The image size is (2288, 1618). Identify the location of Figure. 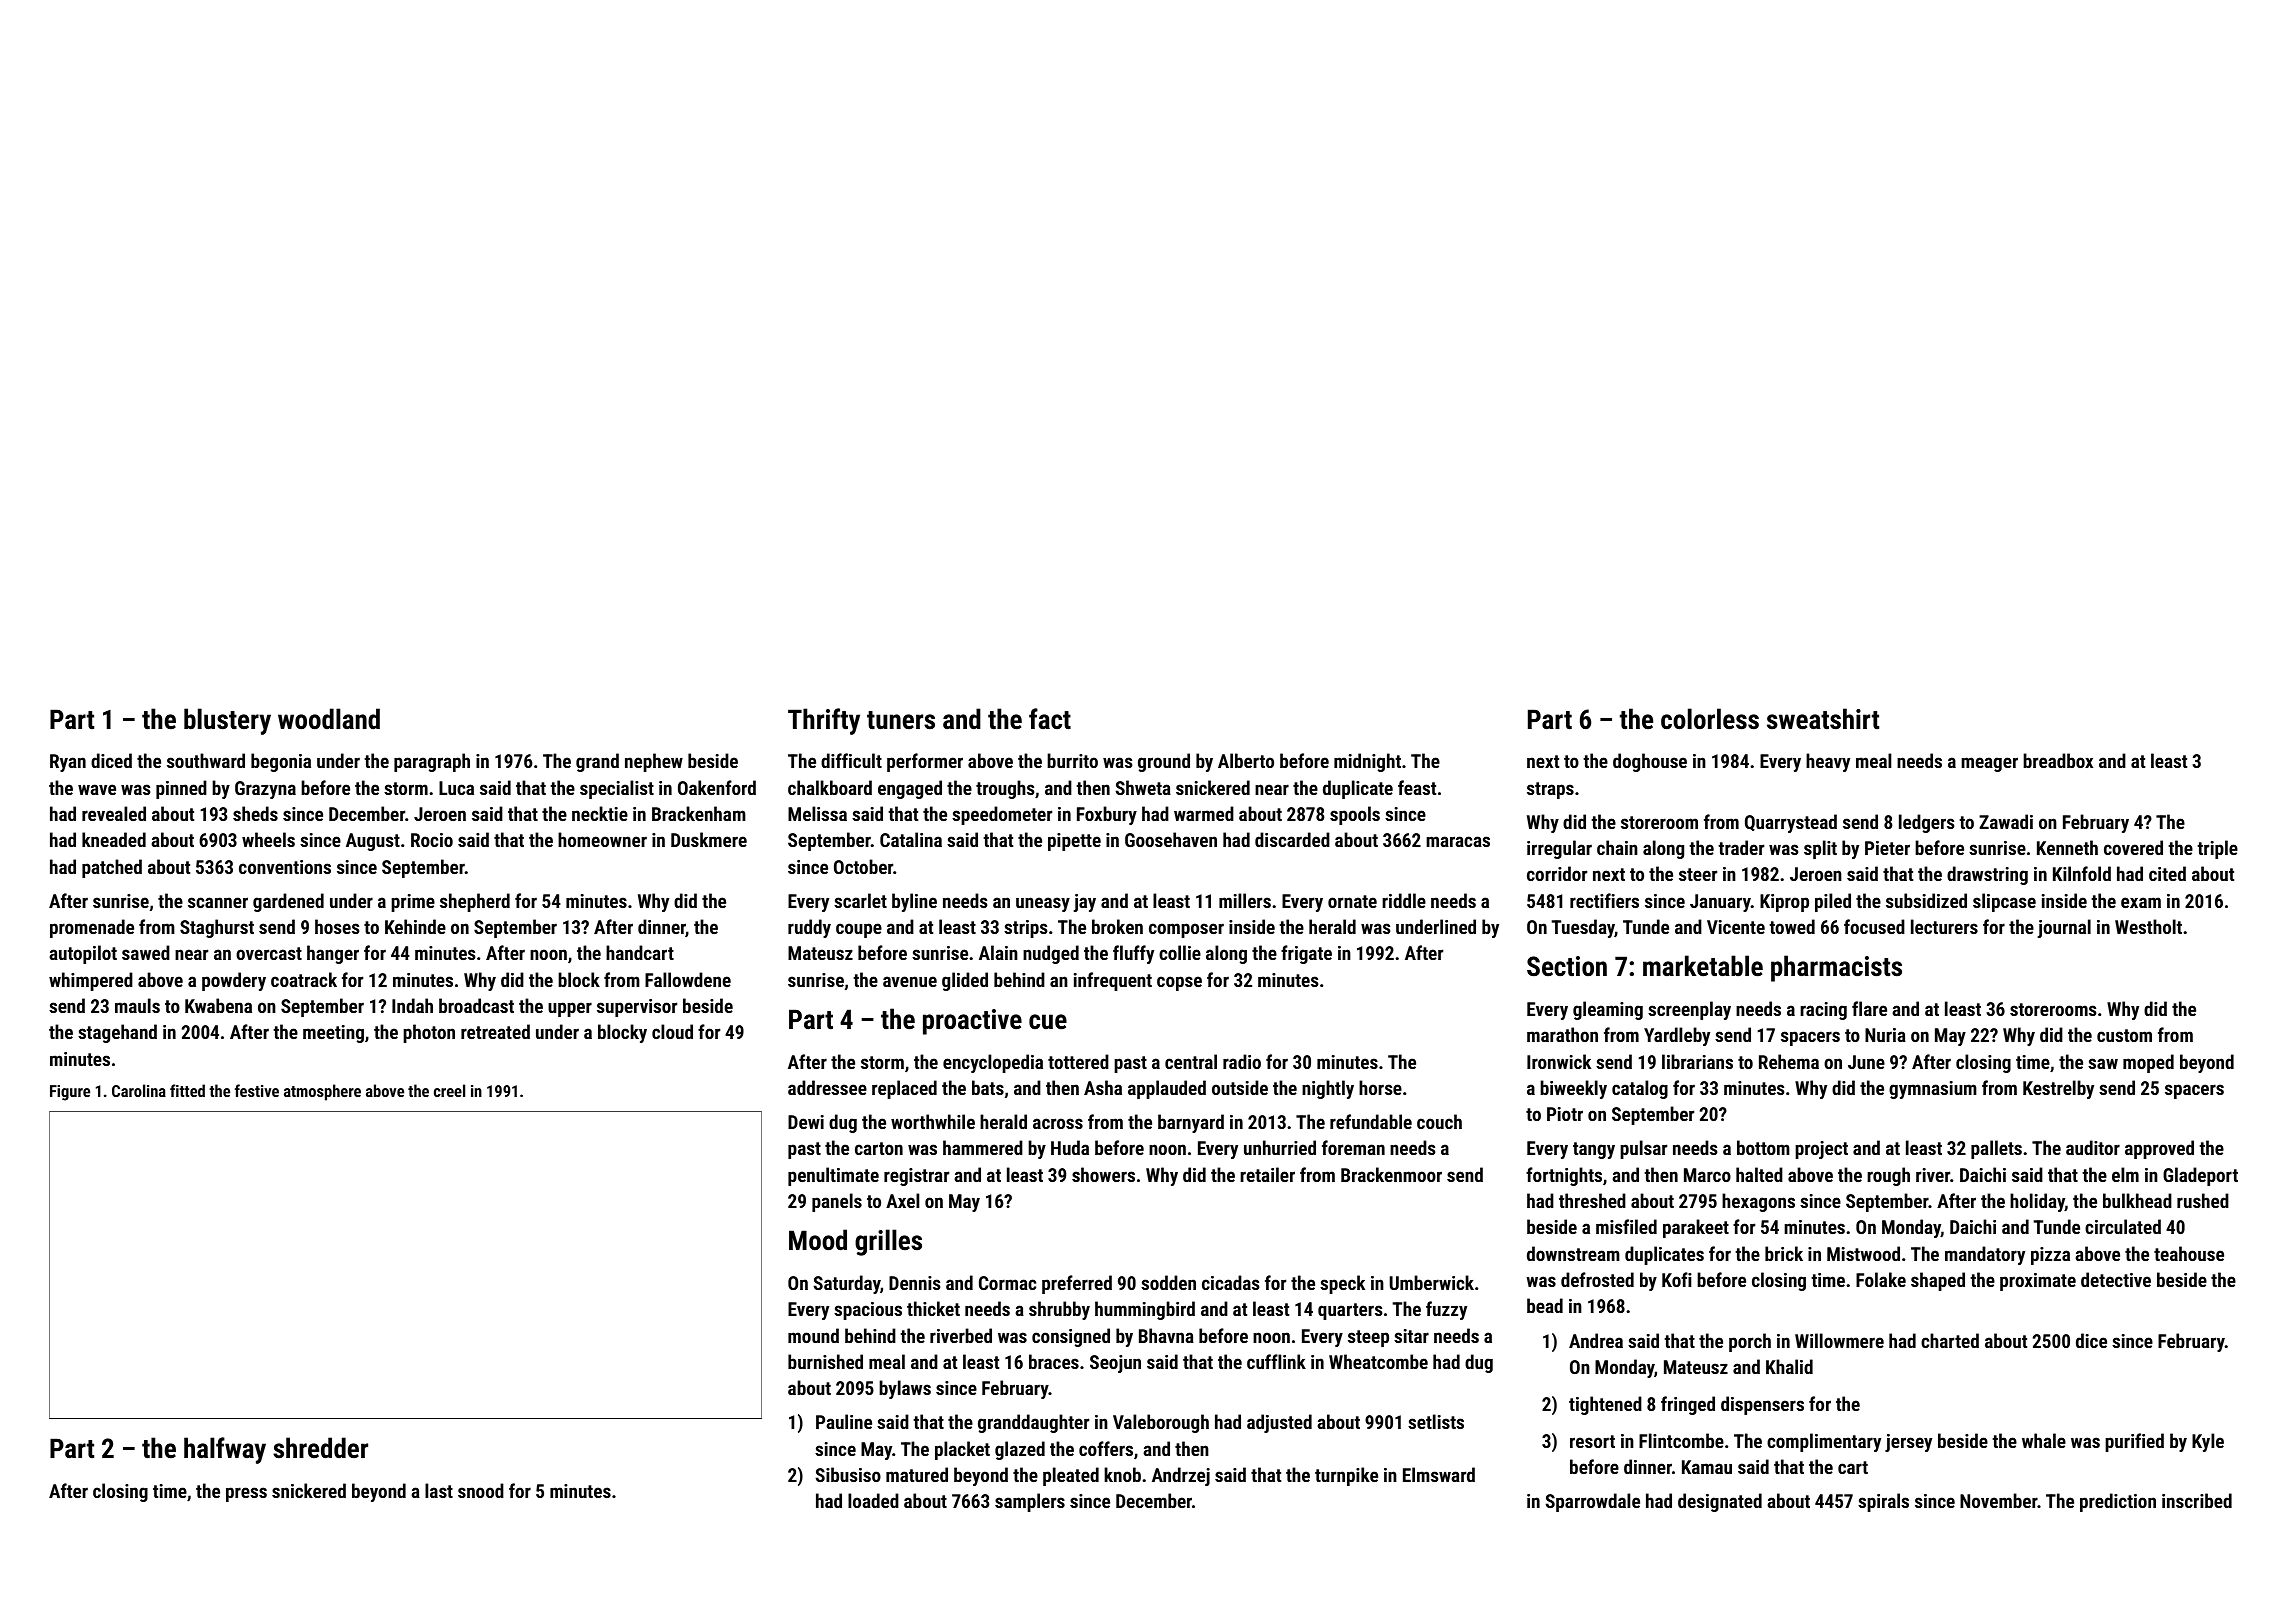
(70, 1093).
